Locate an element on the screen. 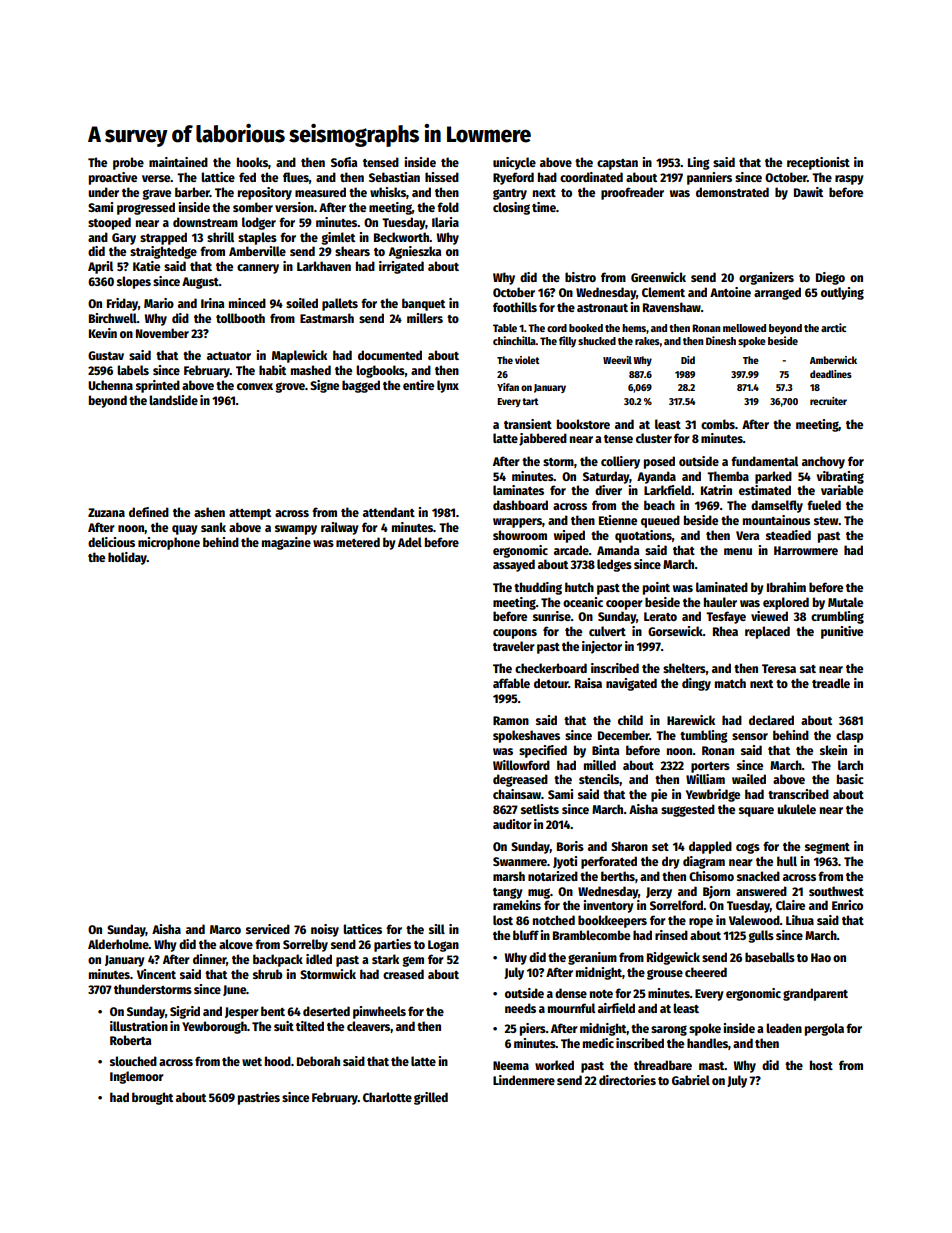 The width and height of the screenshot is (952, 1233). Charlotte is located at coordinates (387, 1097).
